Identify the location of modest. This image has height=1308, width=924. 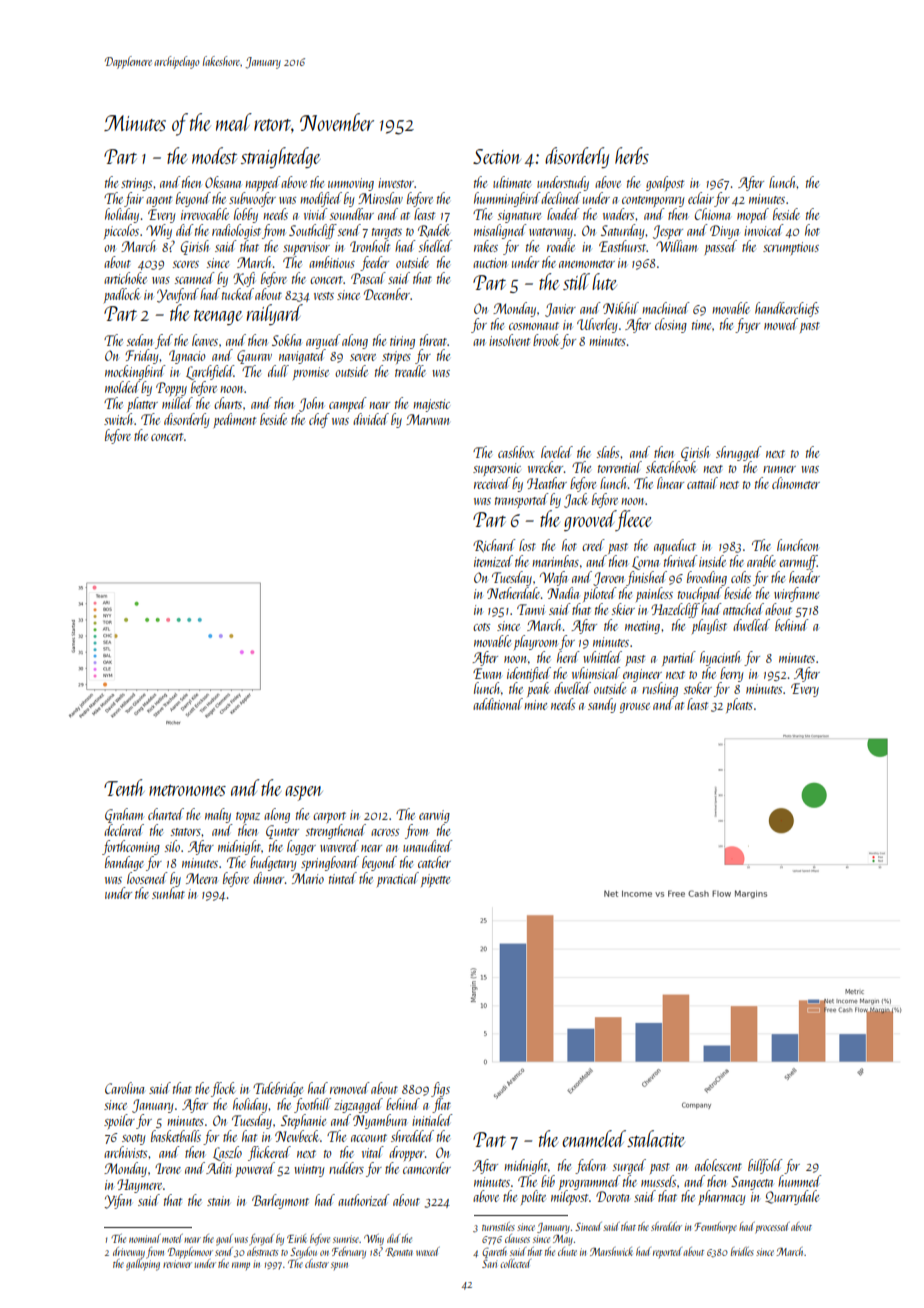
(214, 155).
